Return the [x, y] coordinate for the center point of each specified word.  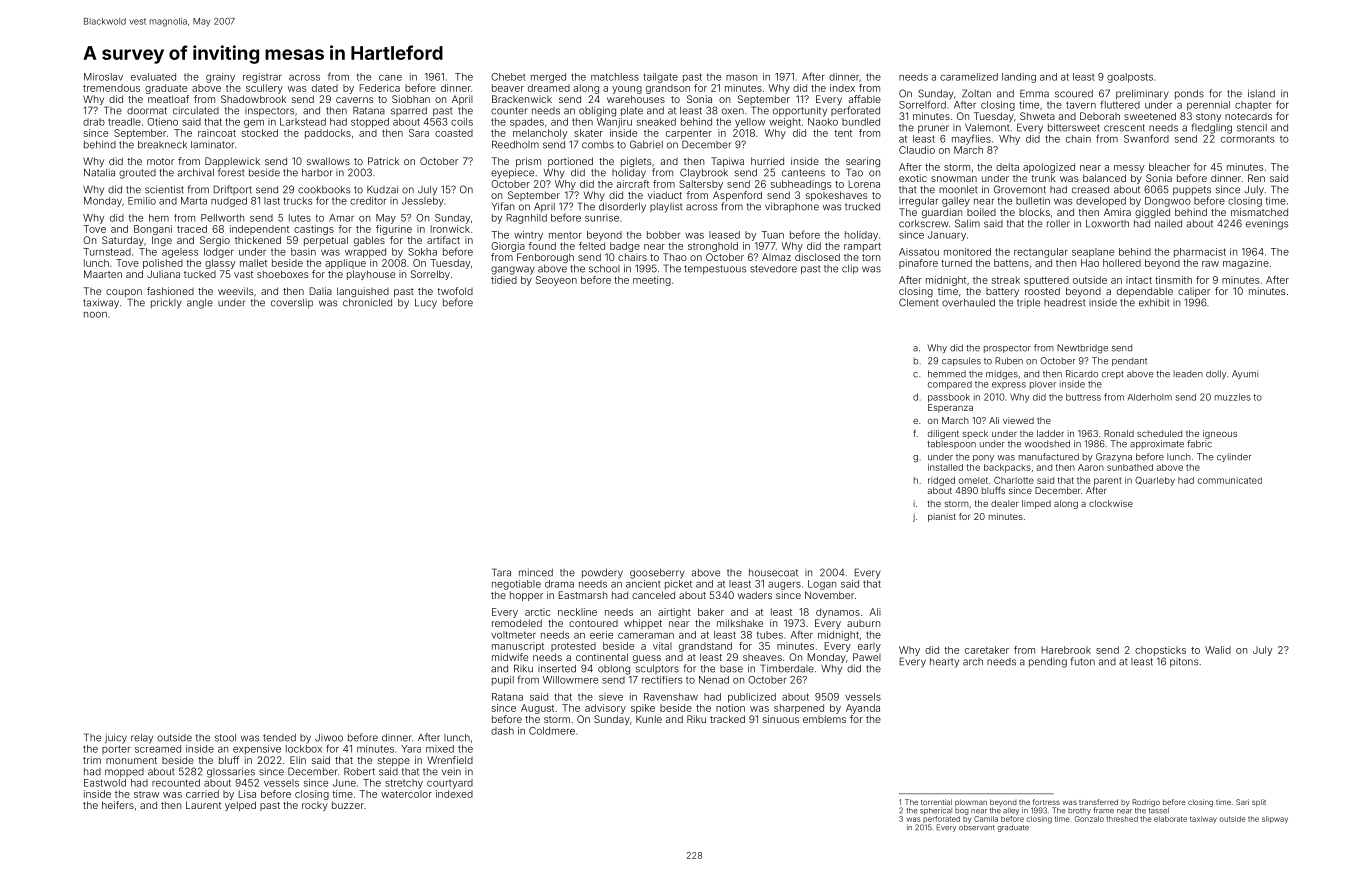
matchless [615, 77]
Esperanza [950, 408]
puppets [1192, 190]
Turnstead [107, 252]
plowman [971, 803]
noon [95, 315]
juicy [116, 738]
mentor [565, 235]
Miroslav [103, 77]
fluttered [1120, 104]
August [537, 709]
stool [225, 738]
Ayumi [1245, 374]
